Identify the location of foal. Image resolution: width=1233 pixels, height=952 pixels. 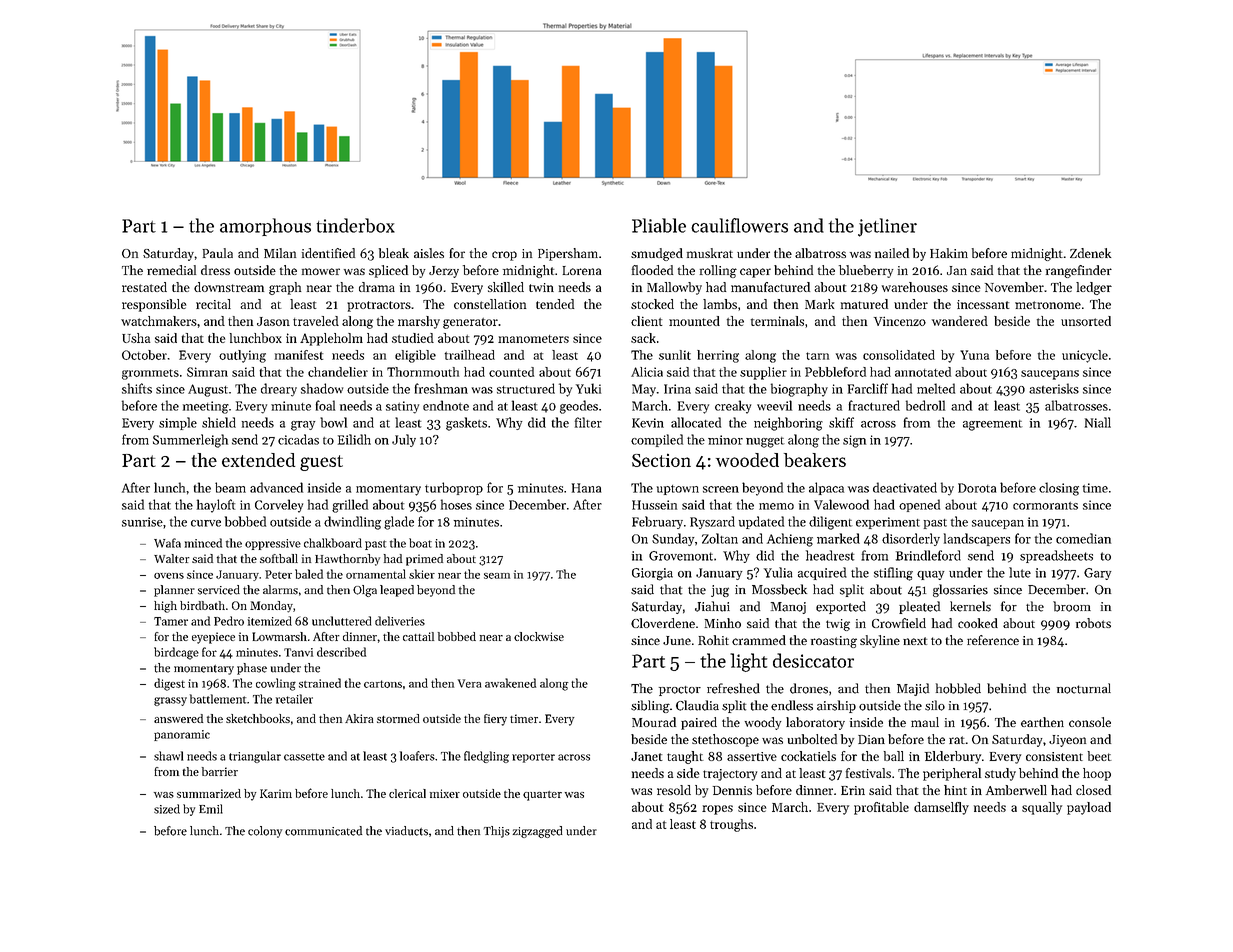
(325, 405).
